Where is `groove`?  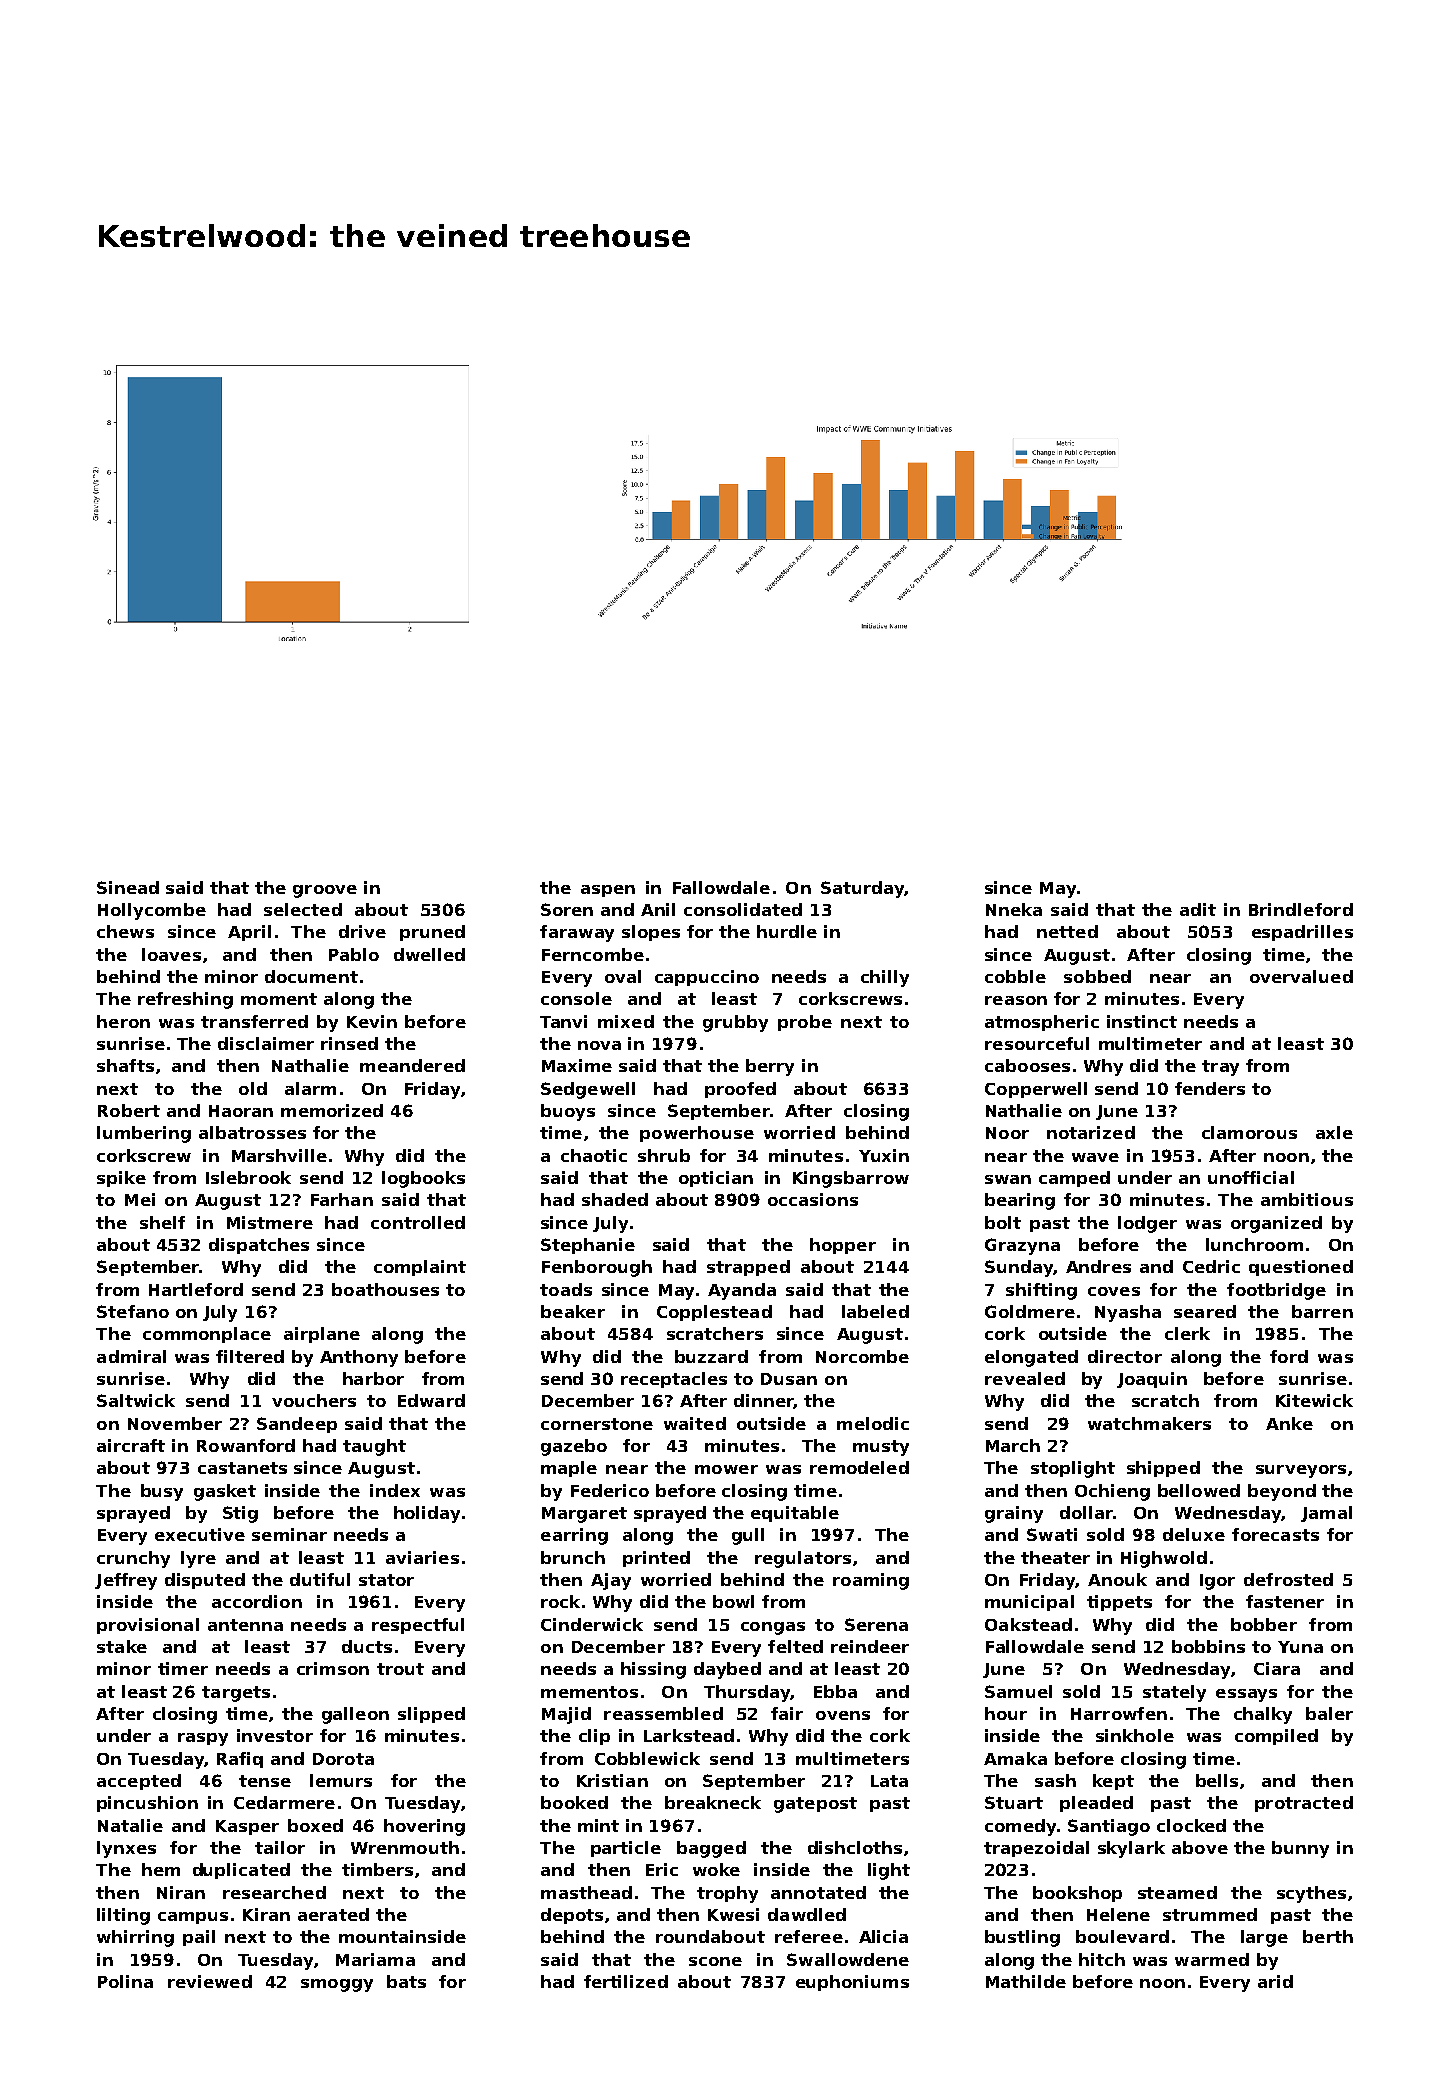 groove is located at coordinates (325, 891).
